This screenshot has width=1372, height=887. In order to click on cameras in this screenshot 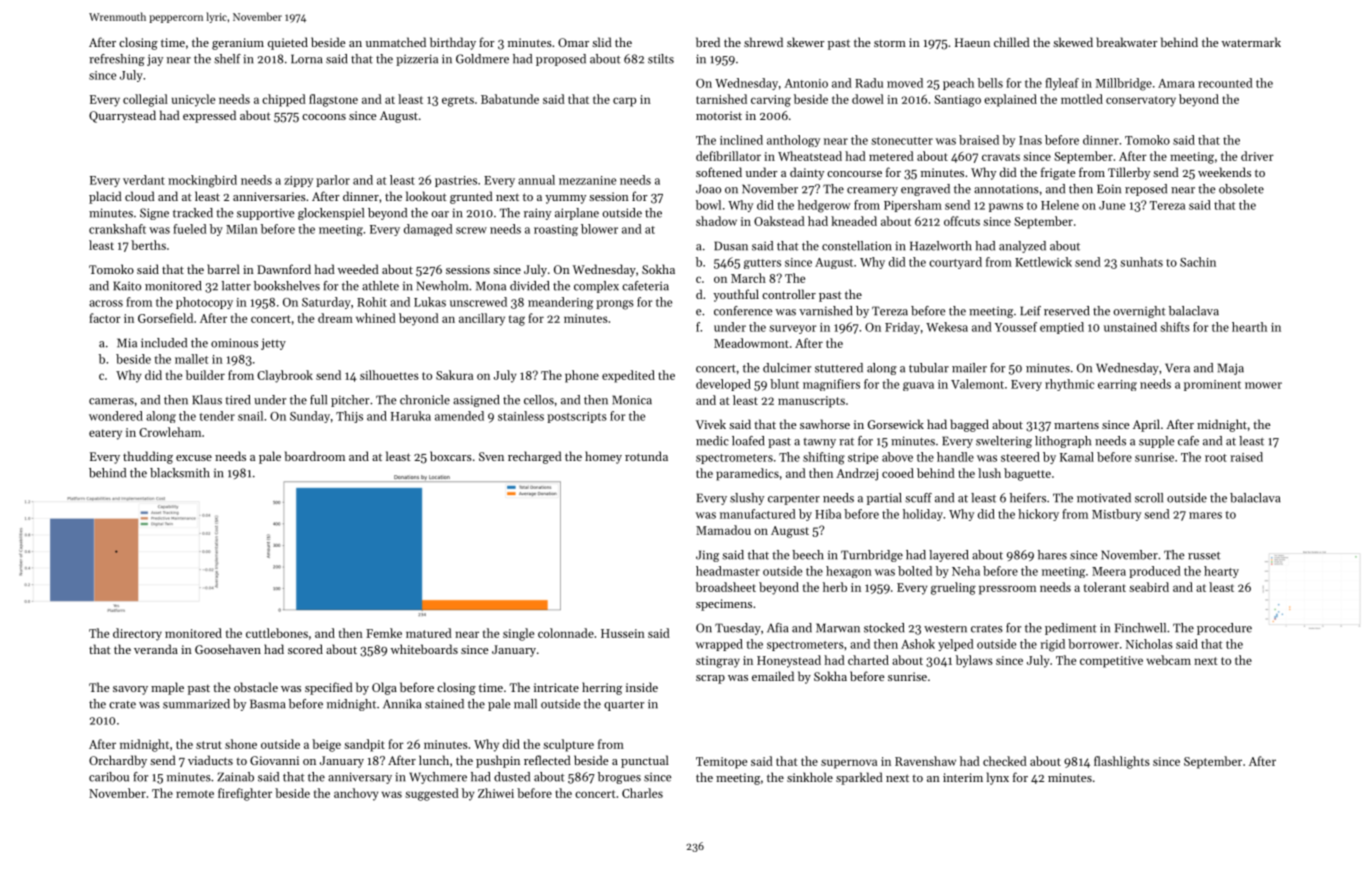, I will do `click(111, 401)`.
